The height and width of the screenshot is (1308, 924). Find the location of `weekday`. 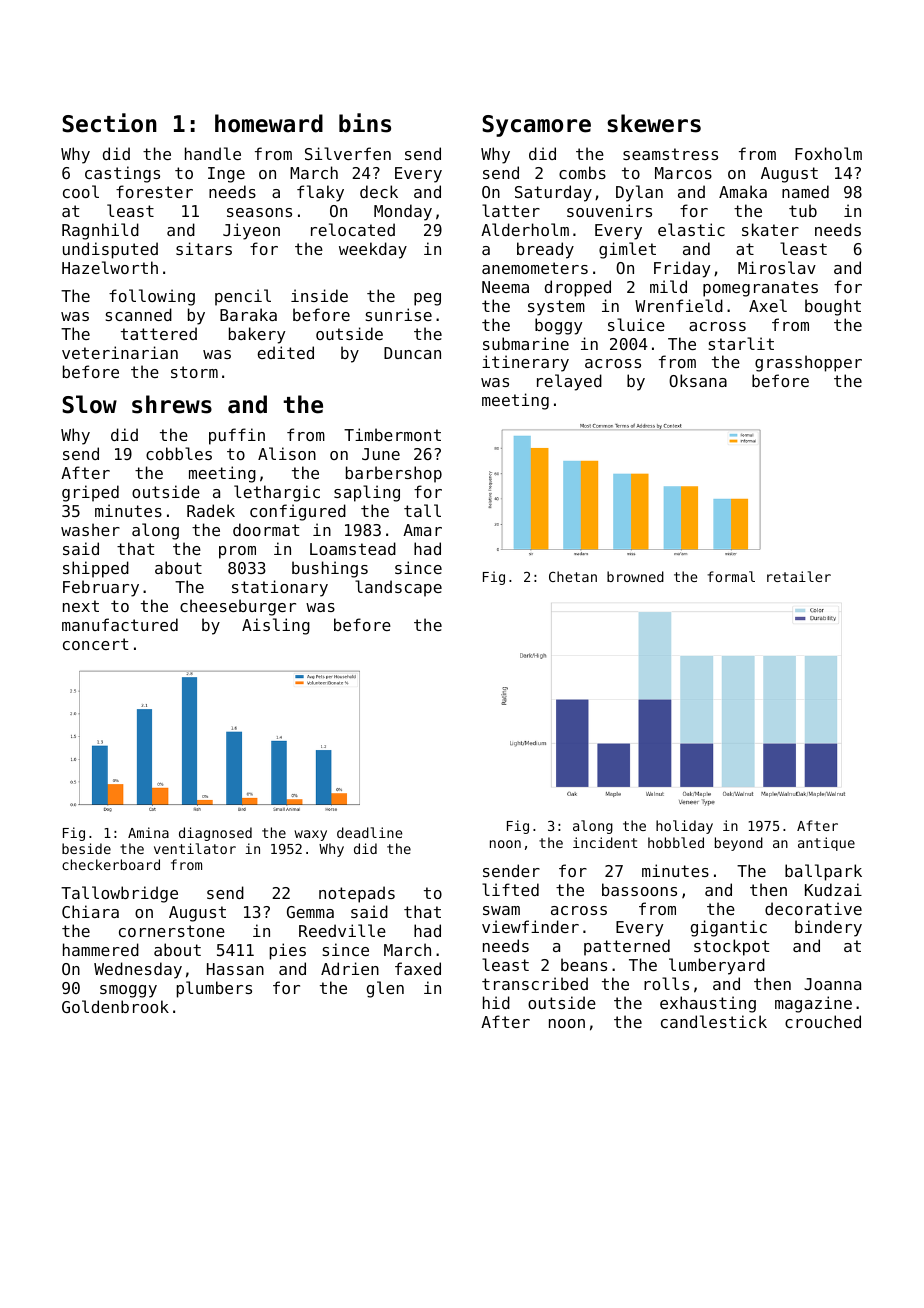

weekday is located at coordinates (373, 250).
